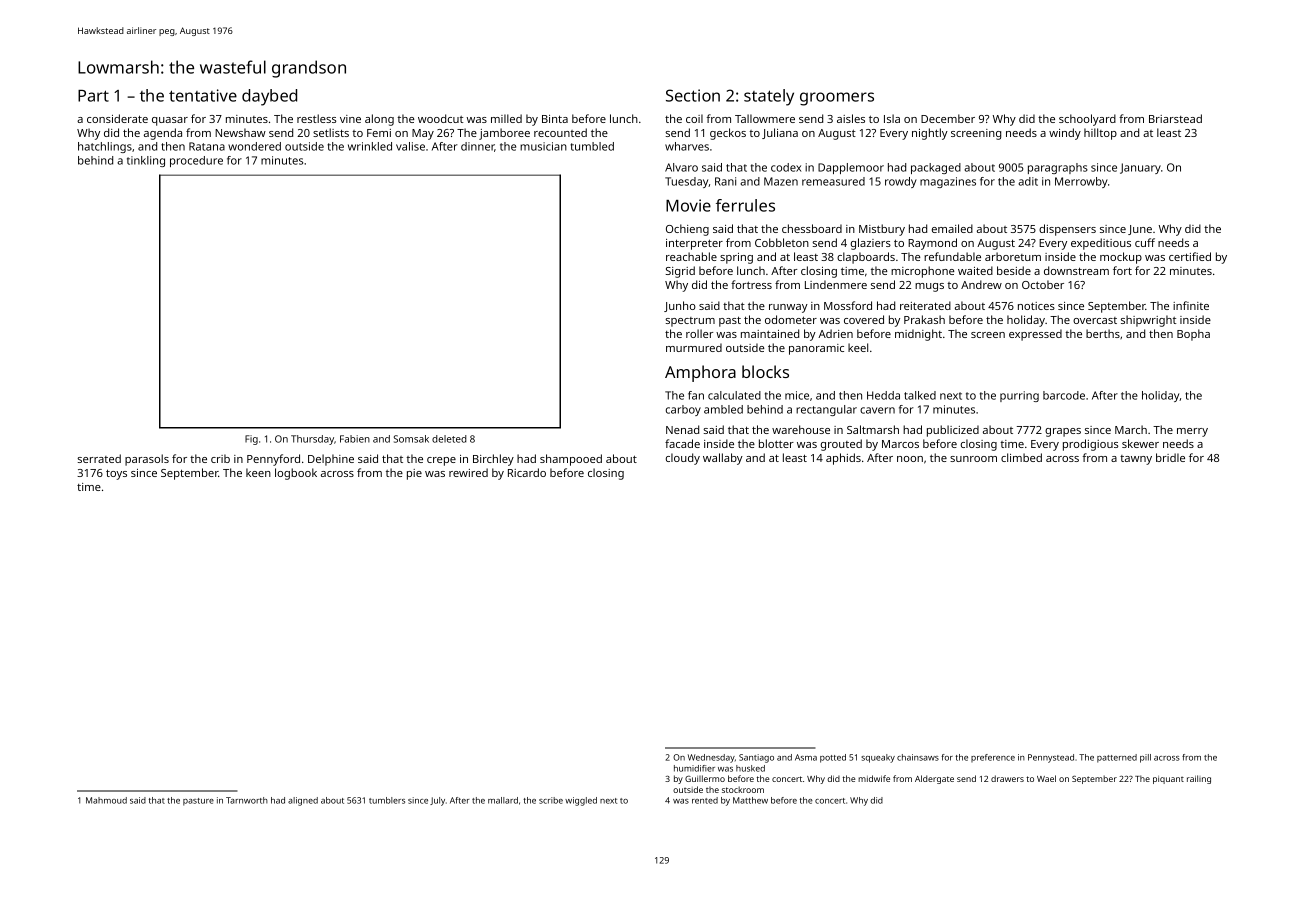  I want to click on keen, so click(258, 472).
